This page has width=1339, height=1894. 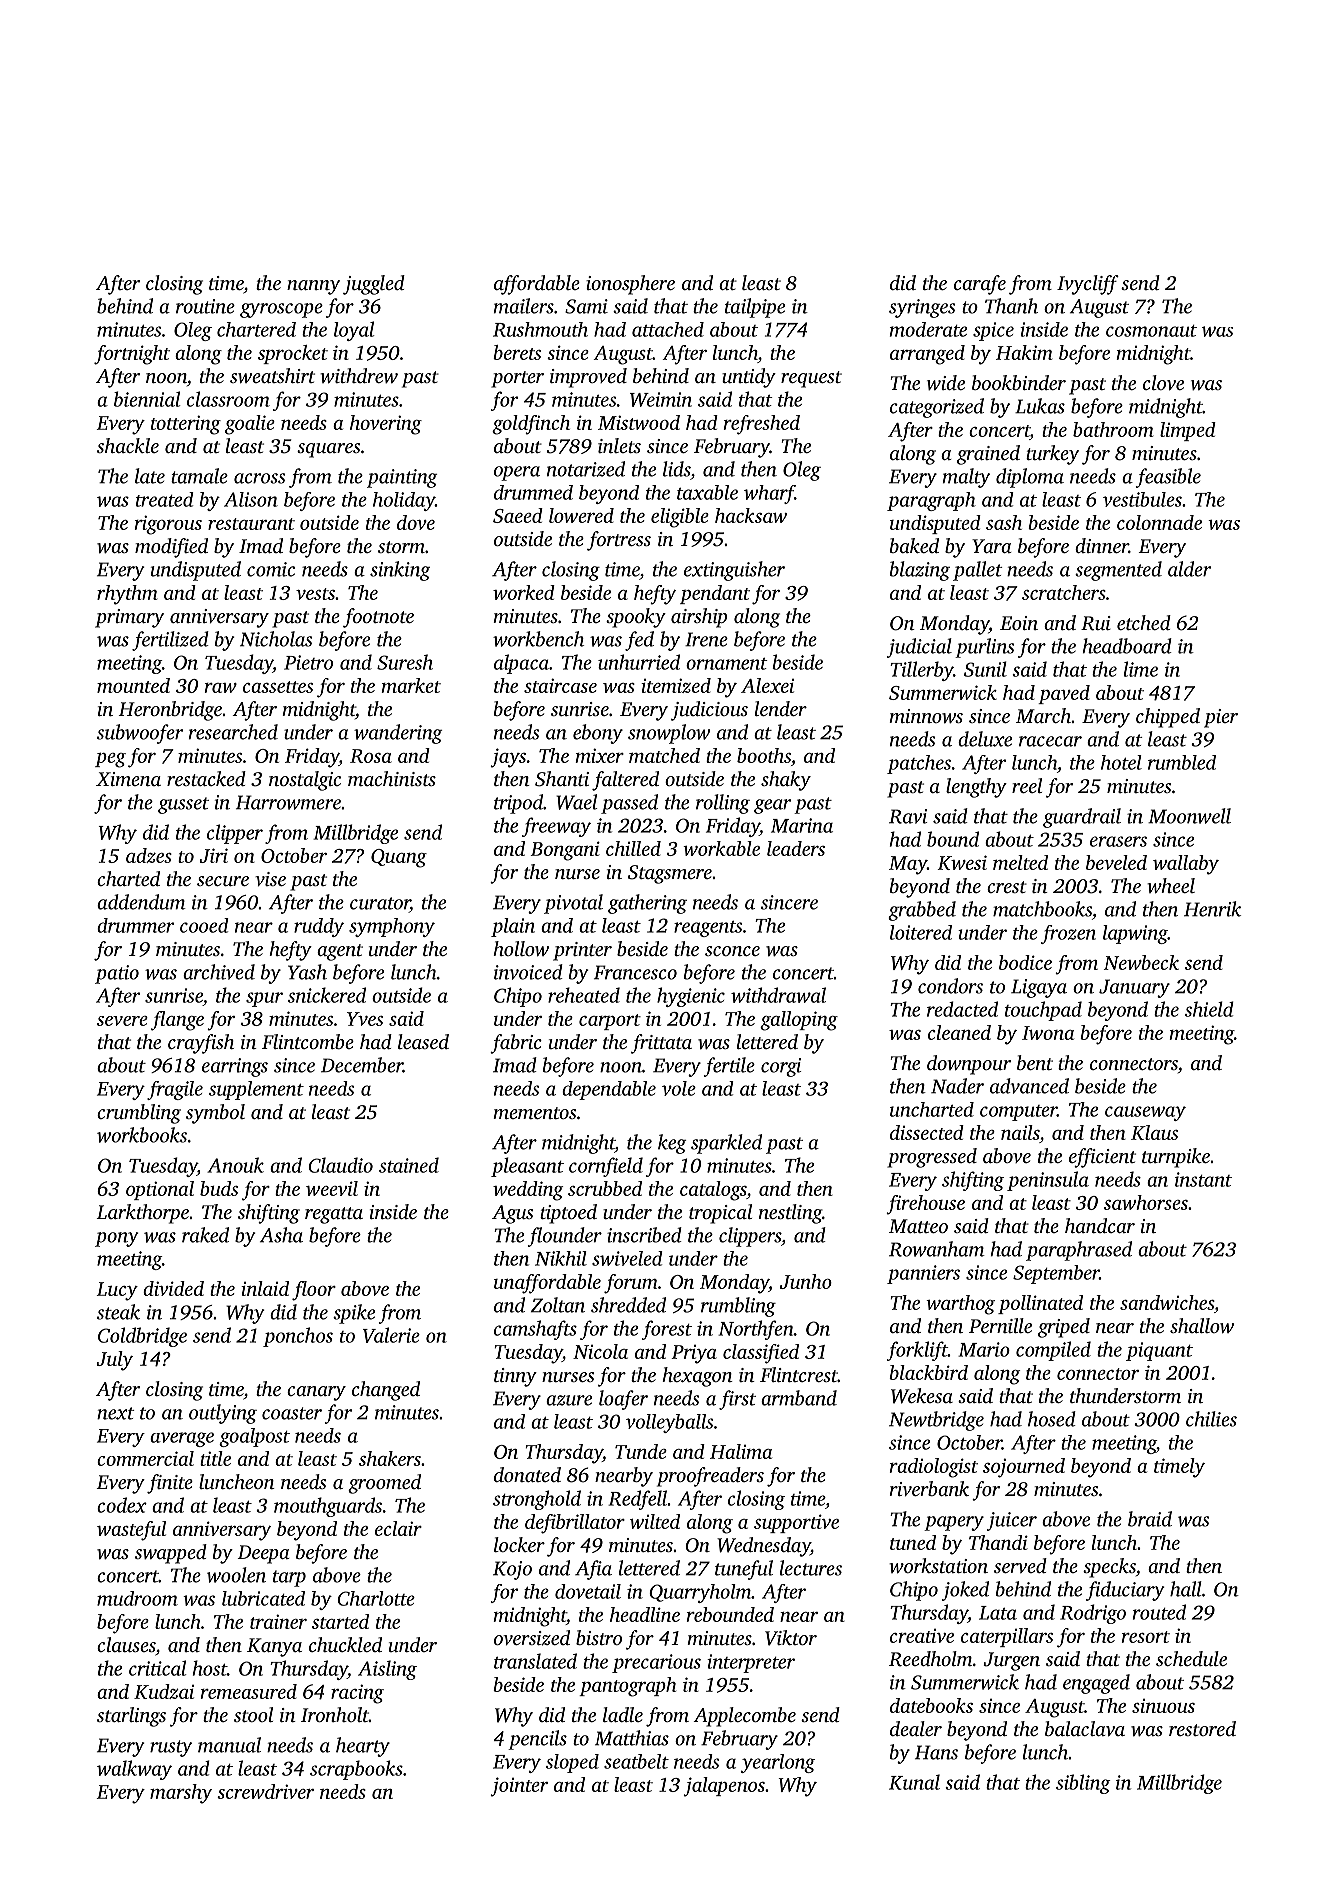 I want to click on Kunal, so click(x=914, y=1782).
